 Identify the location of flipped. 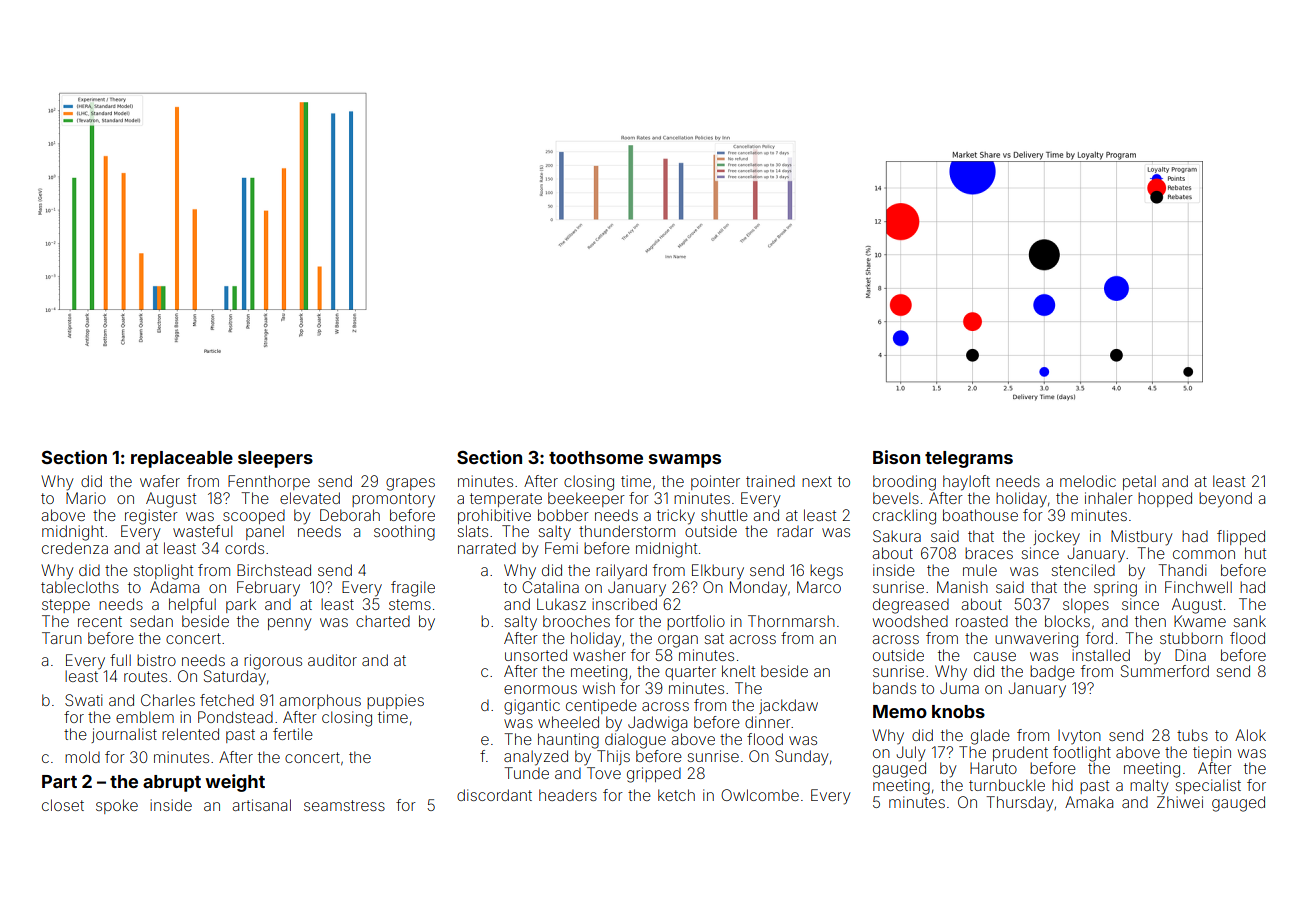
(1241, 537).
